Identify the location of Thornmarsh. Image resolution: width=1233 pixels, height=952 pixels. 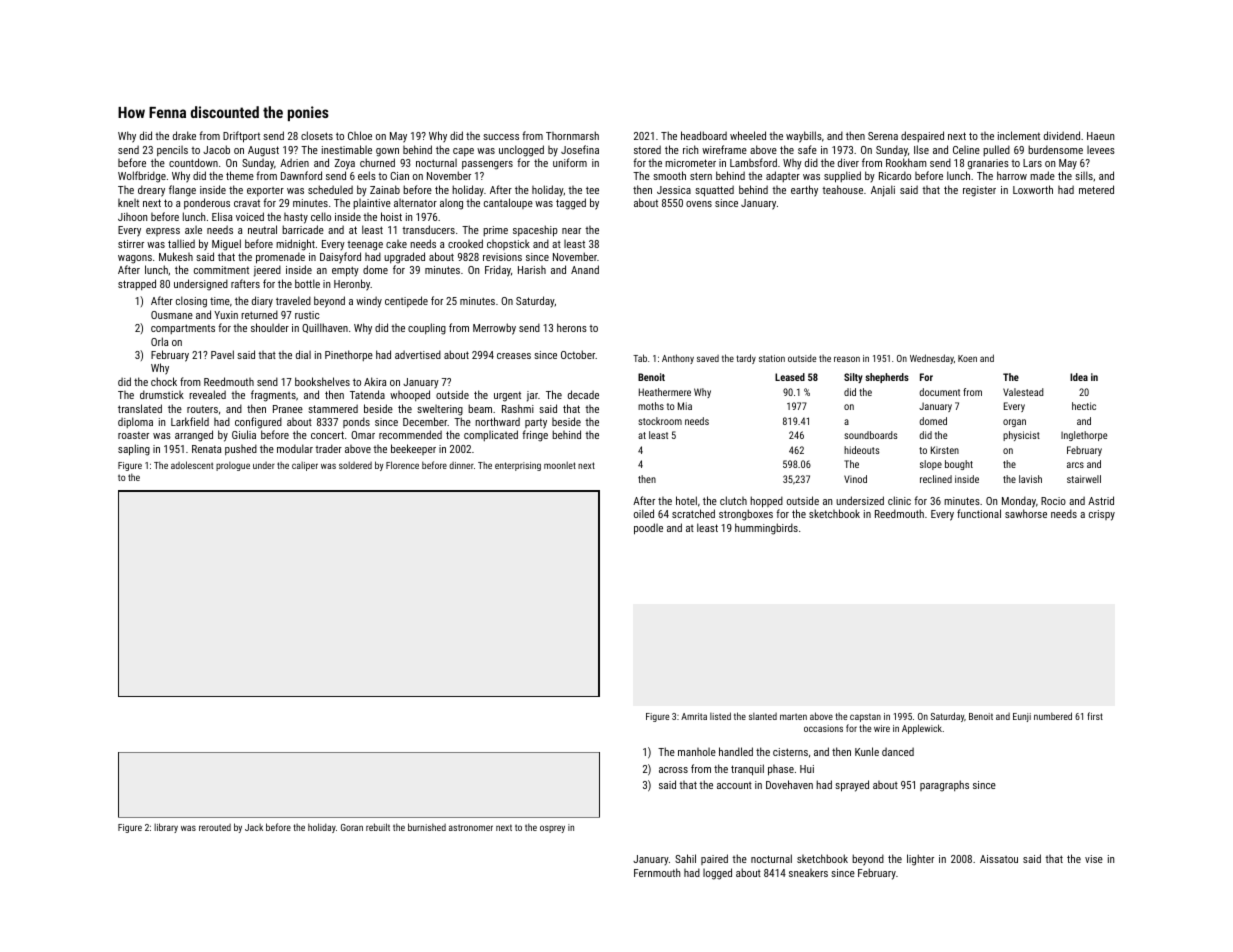
(572, 135).
